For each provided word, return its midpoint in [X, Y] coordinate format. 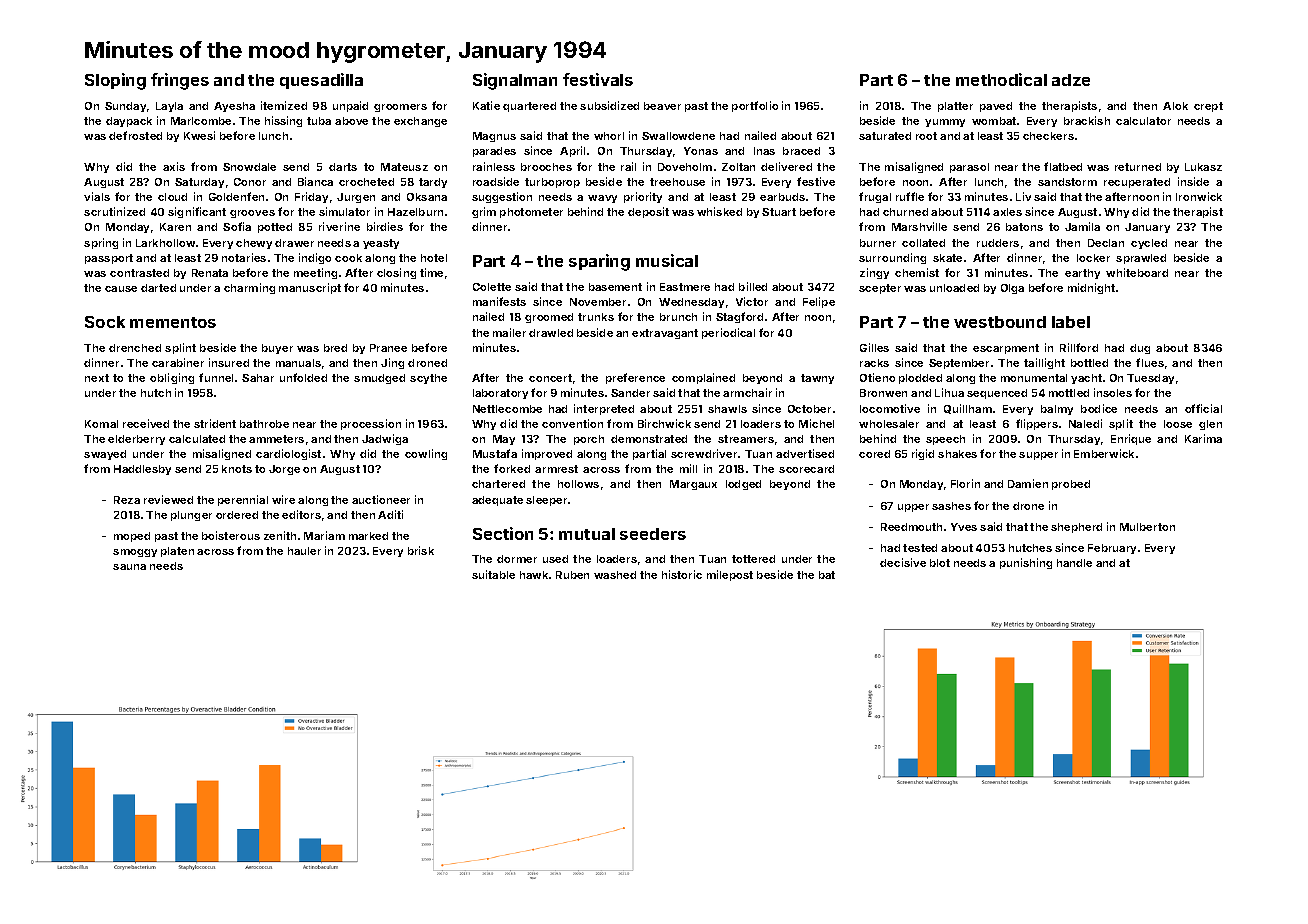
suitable [493, 574]
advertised [805, 453]
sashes [951, 506]
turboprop [552, 183]
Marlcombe [201, 121]
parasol [969, 168]
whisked [719, 211]
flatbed [1063, 166]
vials [97, 196]
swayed [105, 455]
